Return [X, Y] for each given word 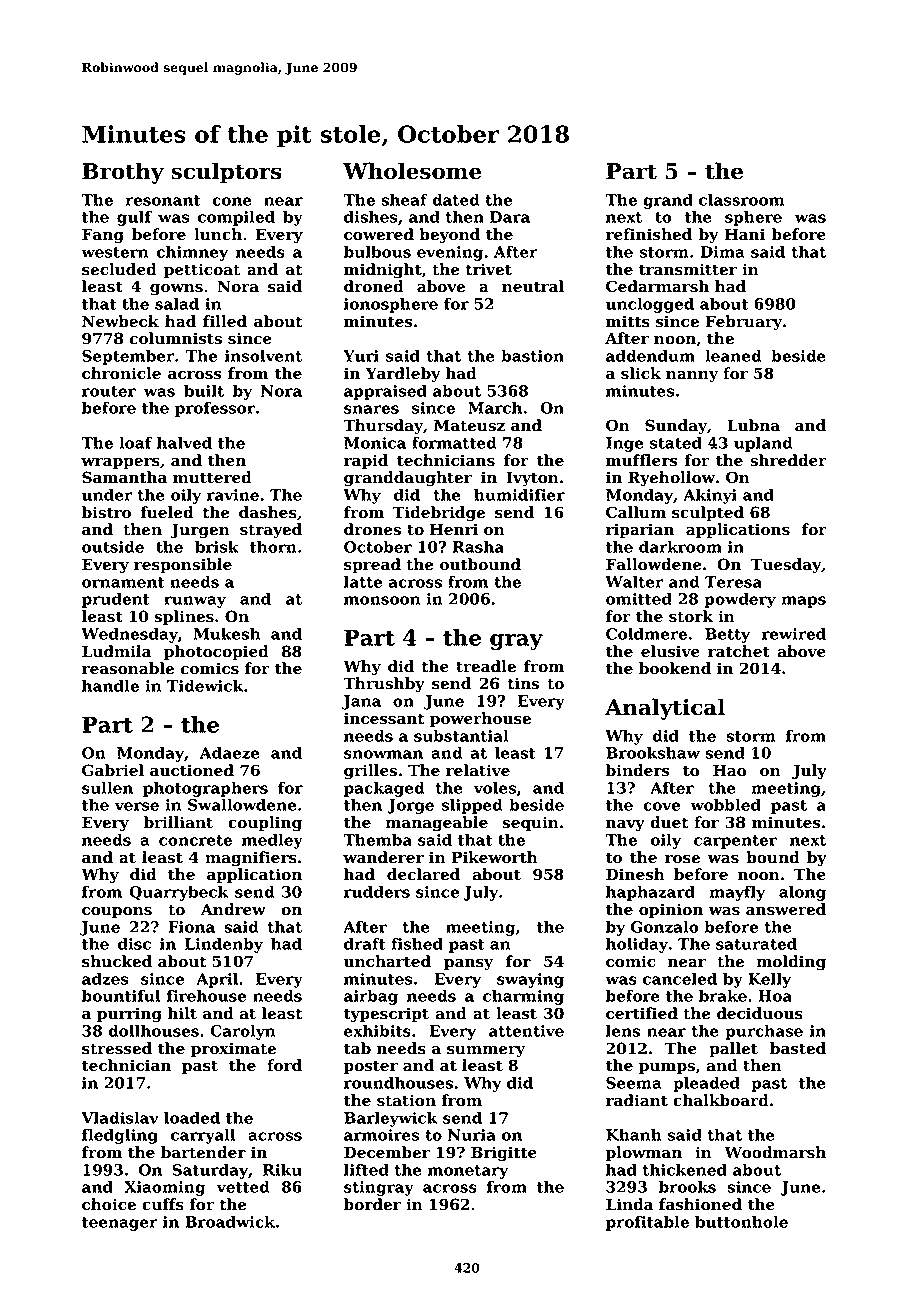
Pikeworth [494, 857]
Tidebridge [439, 514]
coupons [117, 912]
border [372, 1204]
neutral [533, 286]
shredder [788, 460]
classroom [742, 200]
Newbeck [120, 321]
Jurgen [200, 531]
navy [625, 826]
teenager [120, 1224]
